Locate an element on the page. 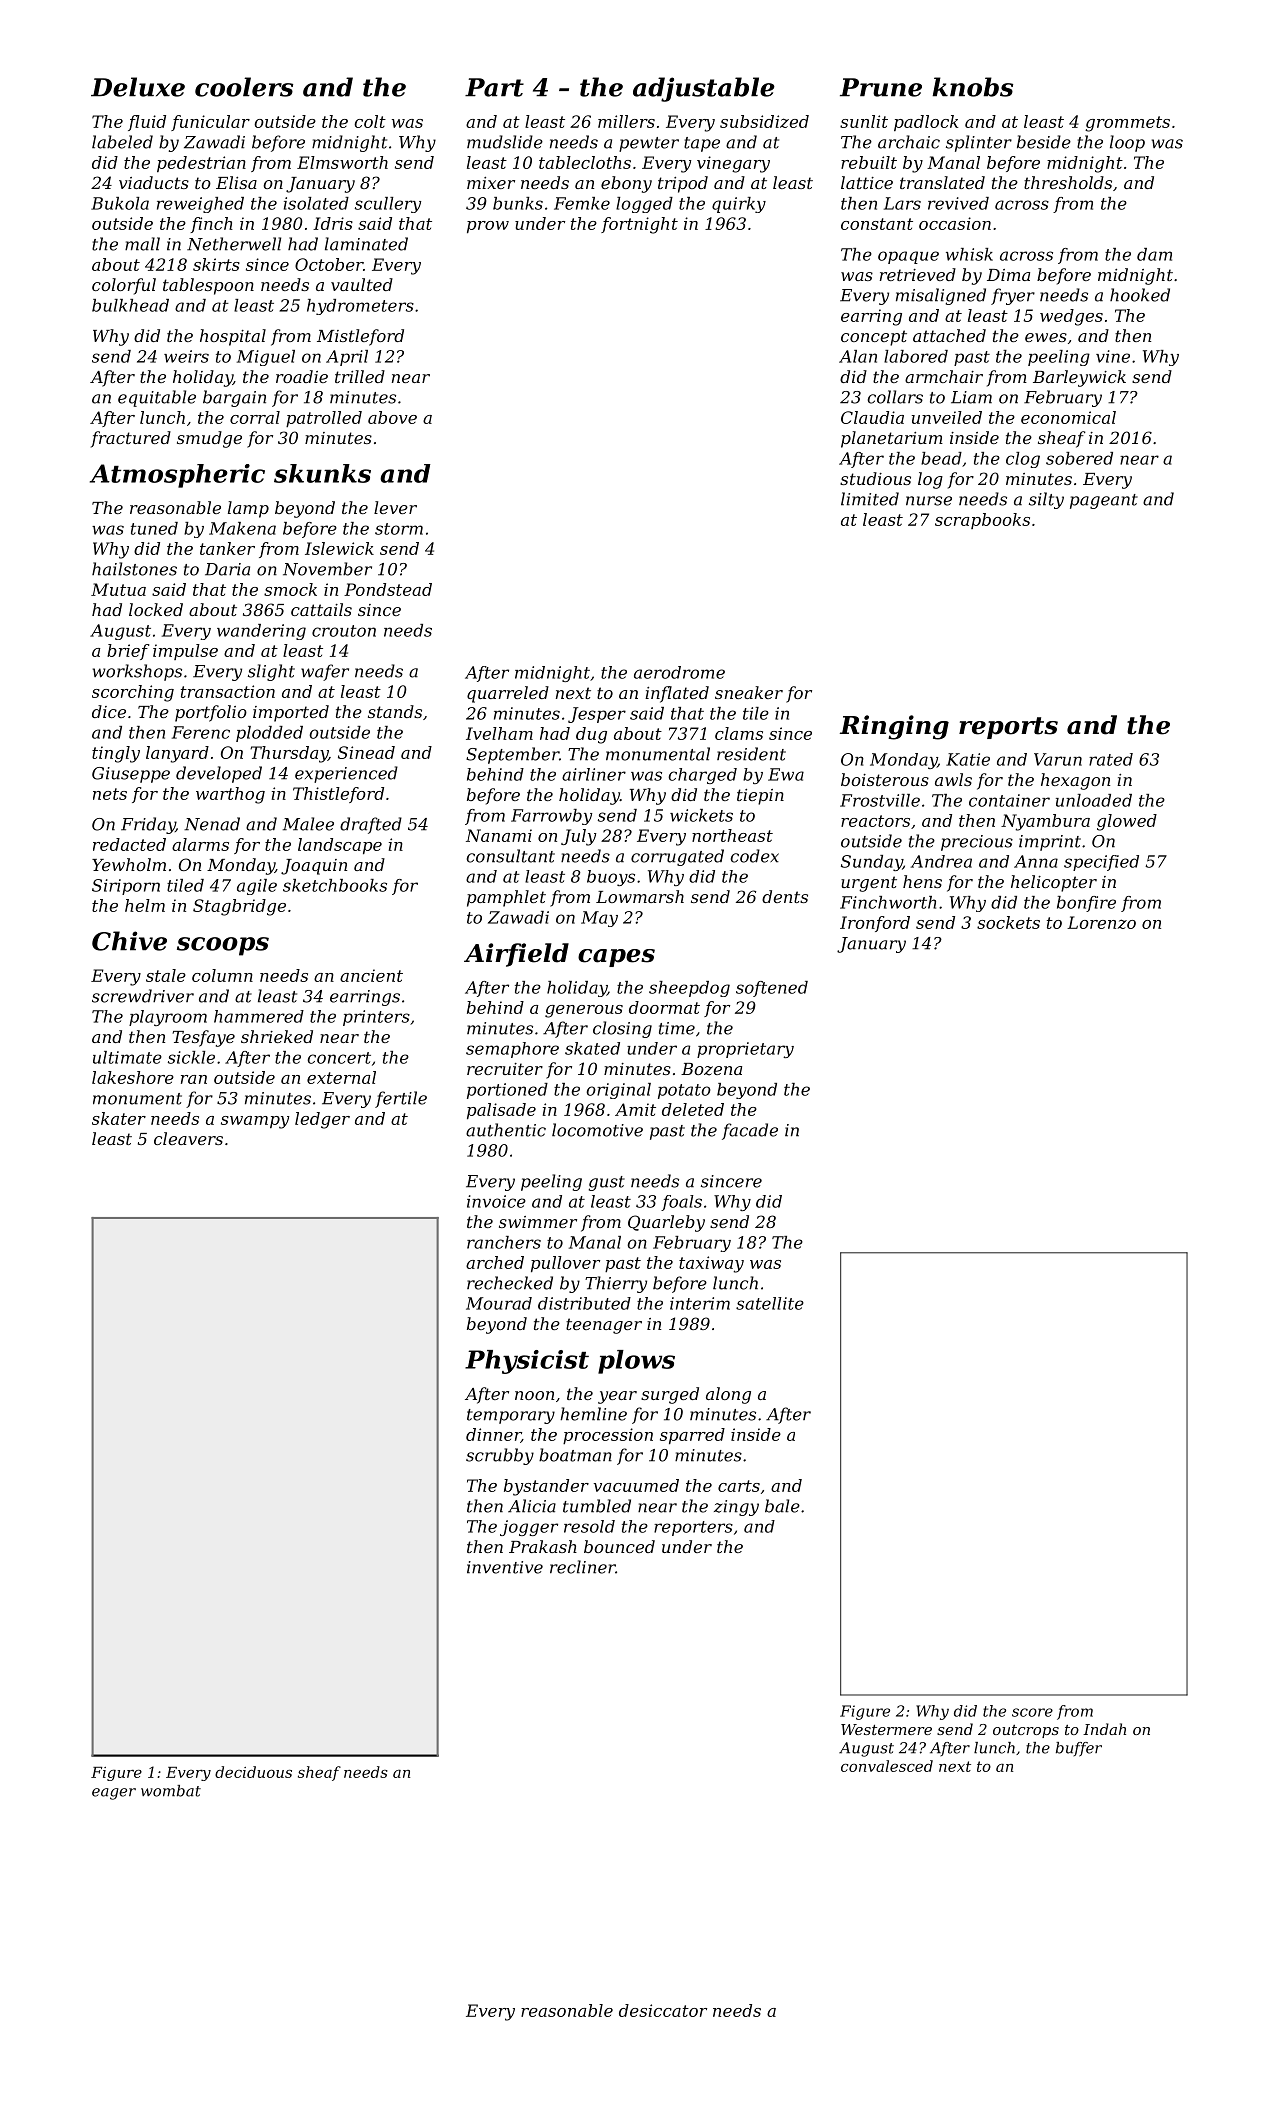  pageant is located at coordinates (1104, 501).
